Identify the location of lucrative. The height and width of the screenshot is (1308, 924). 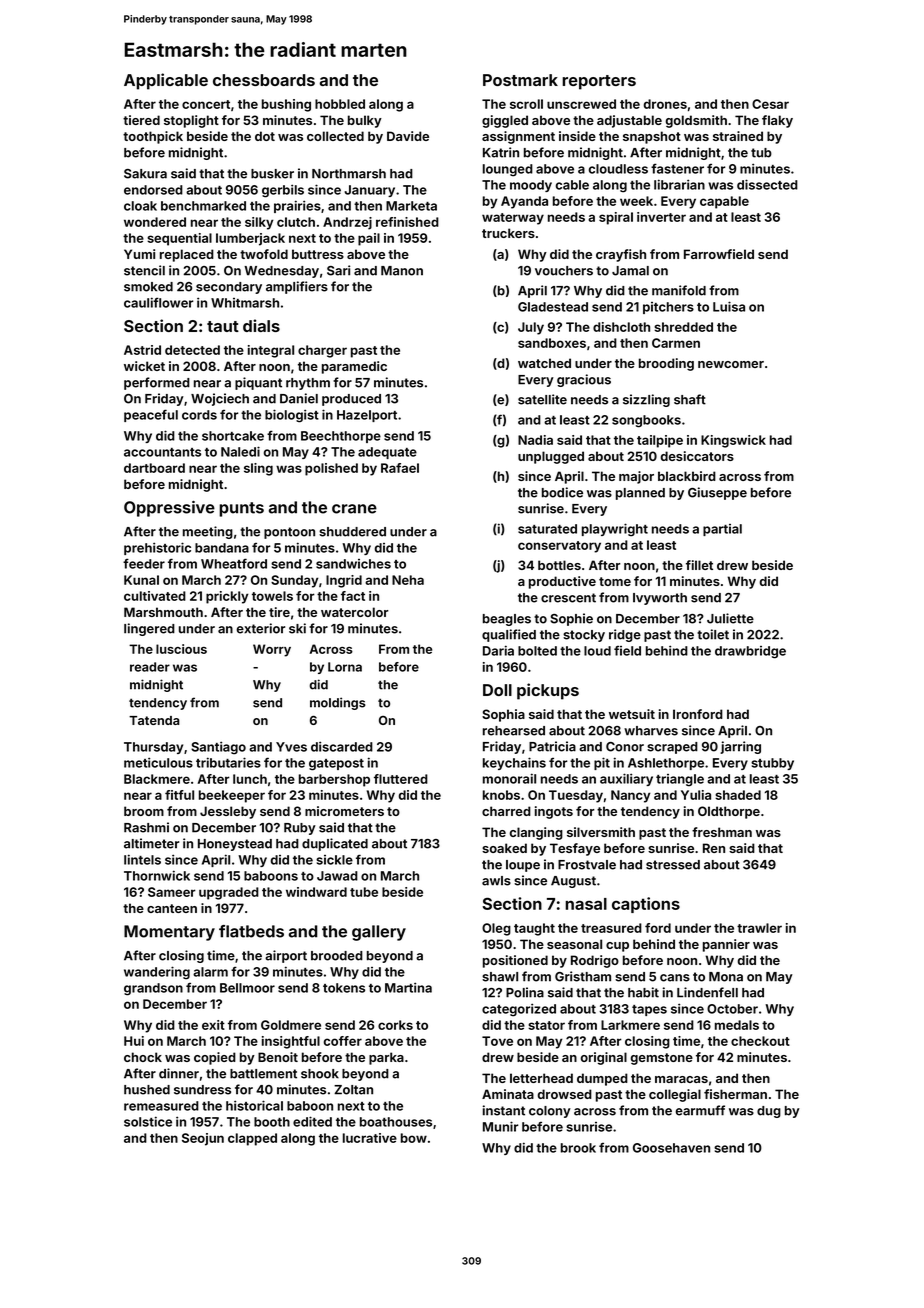
(370, 1138).
